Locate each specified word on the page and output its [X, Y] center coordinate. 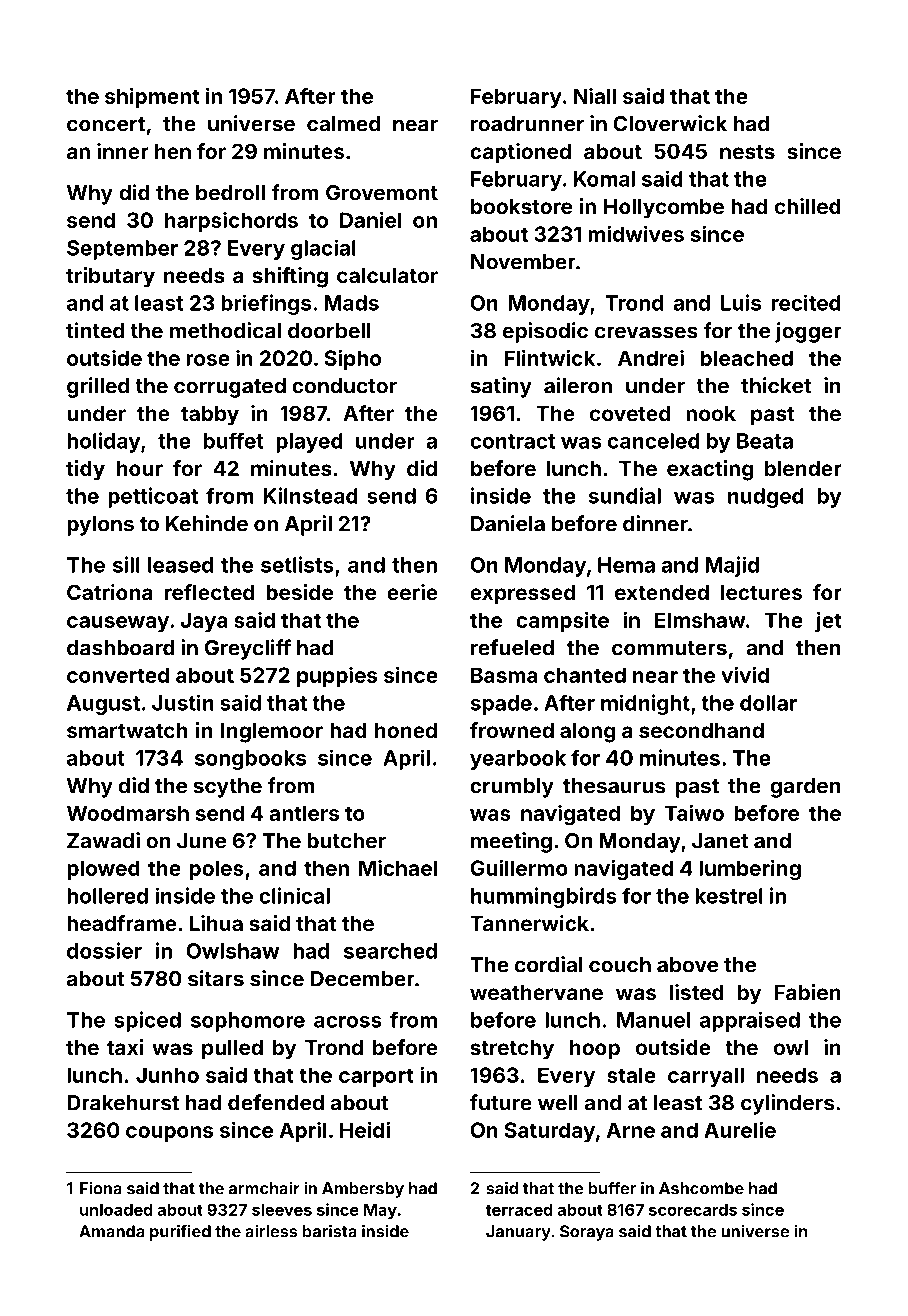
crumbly [512, 788]
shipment [152, 98]
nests [747, 152]
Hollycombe [664, 209]
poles [217, 870]
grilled [98, 387]
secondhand [701, 730]
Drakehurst [123, 1103]
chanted [585, 675]
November [523, 262]
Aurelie [740, 1129]
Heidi [365, 1129]
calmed [343, 124]
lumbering [750, 870]
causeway [118, 624]
